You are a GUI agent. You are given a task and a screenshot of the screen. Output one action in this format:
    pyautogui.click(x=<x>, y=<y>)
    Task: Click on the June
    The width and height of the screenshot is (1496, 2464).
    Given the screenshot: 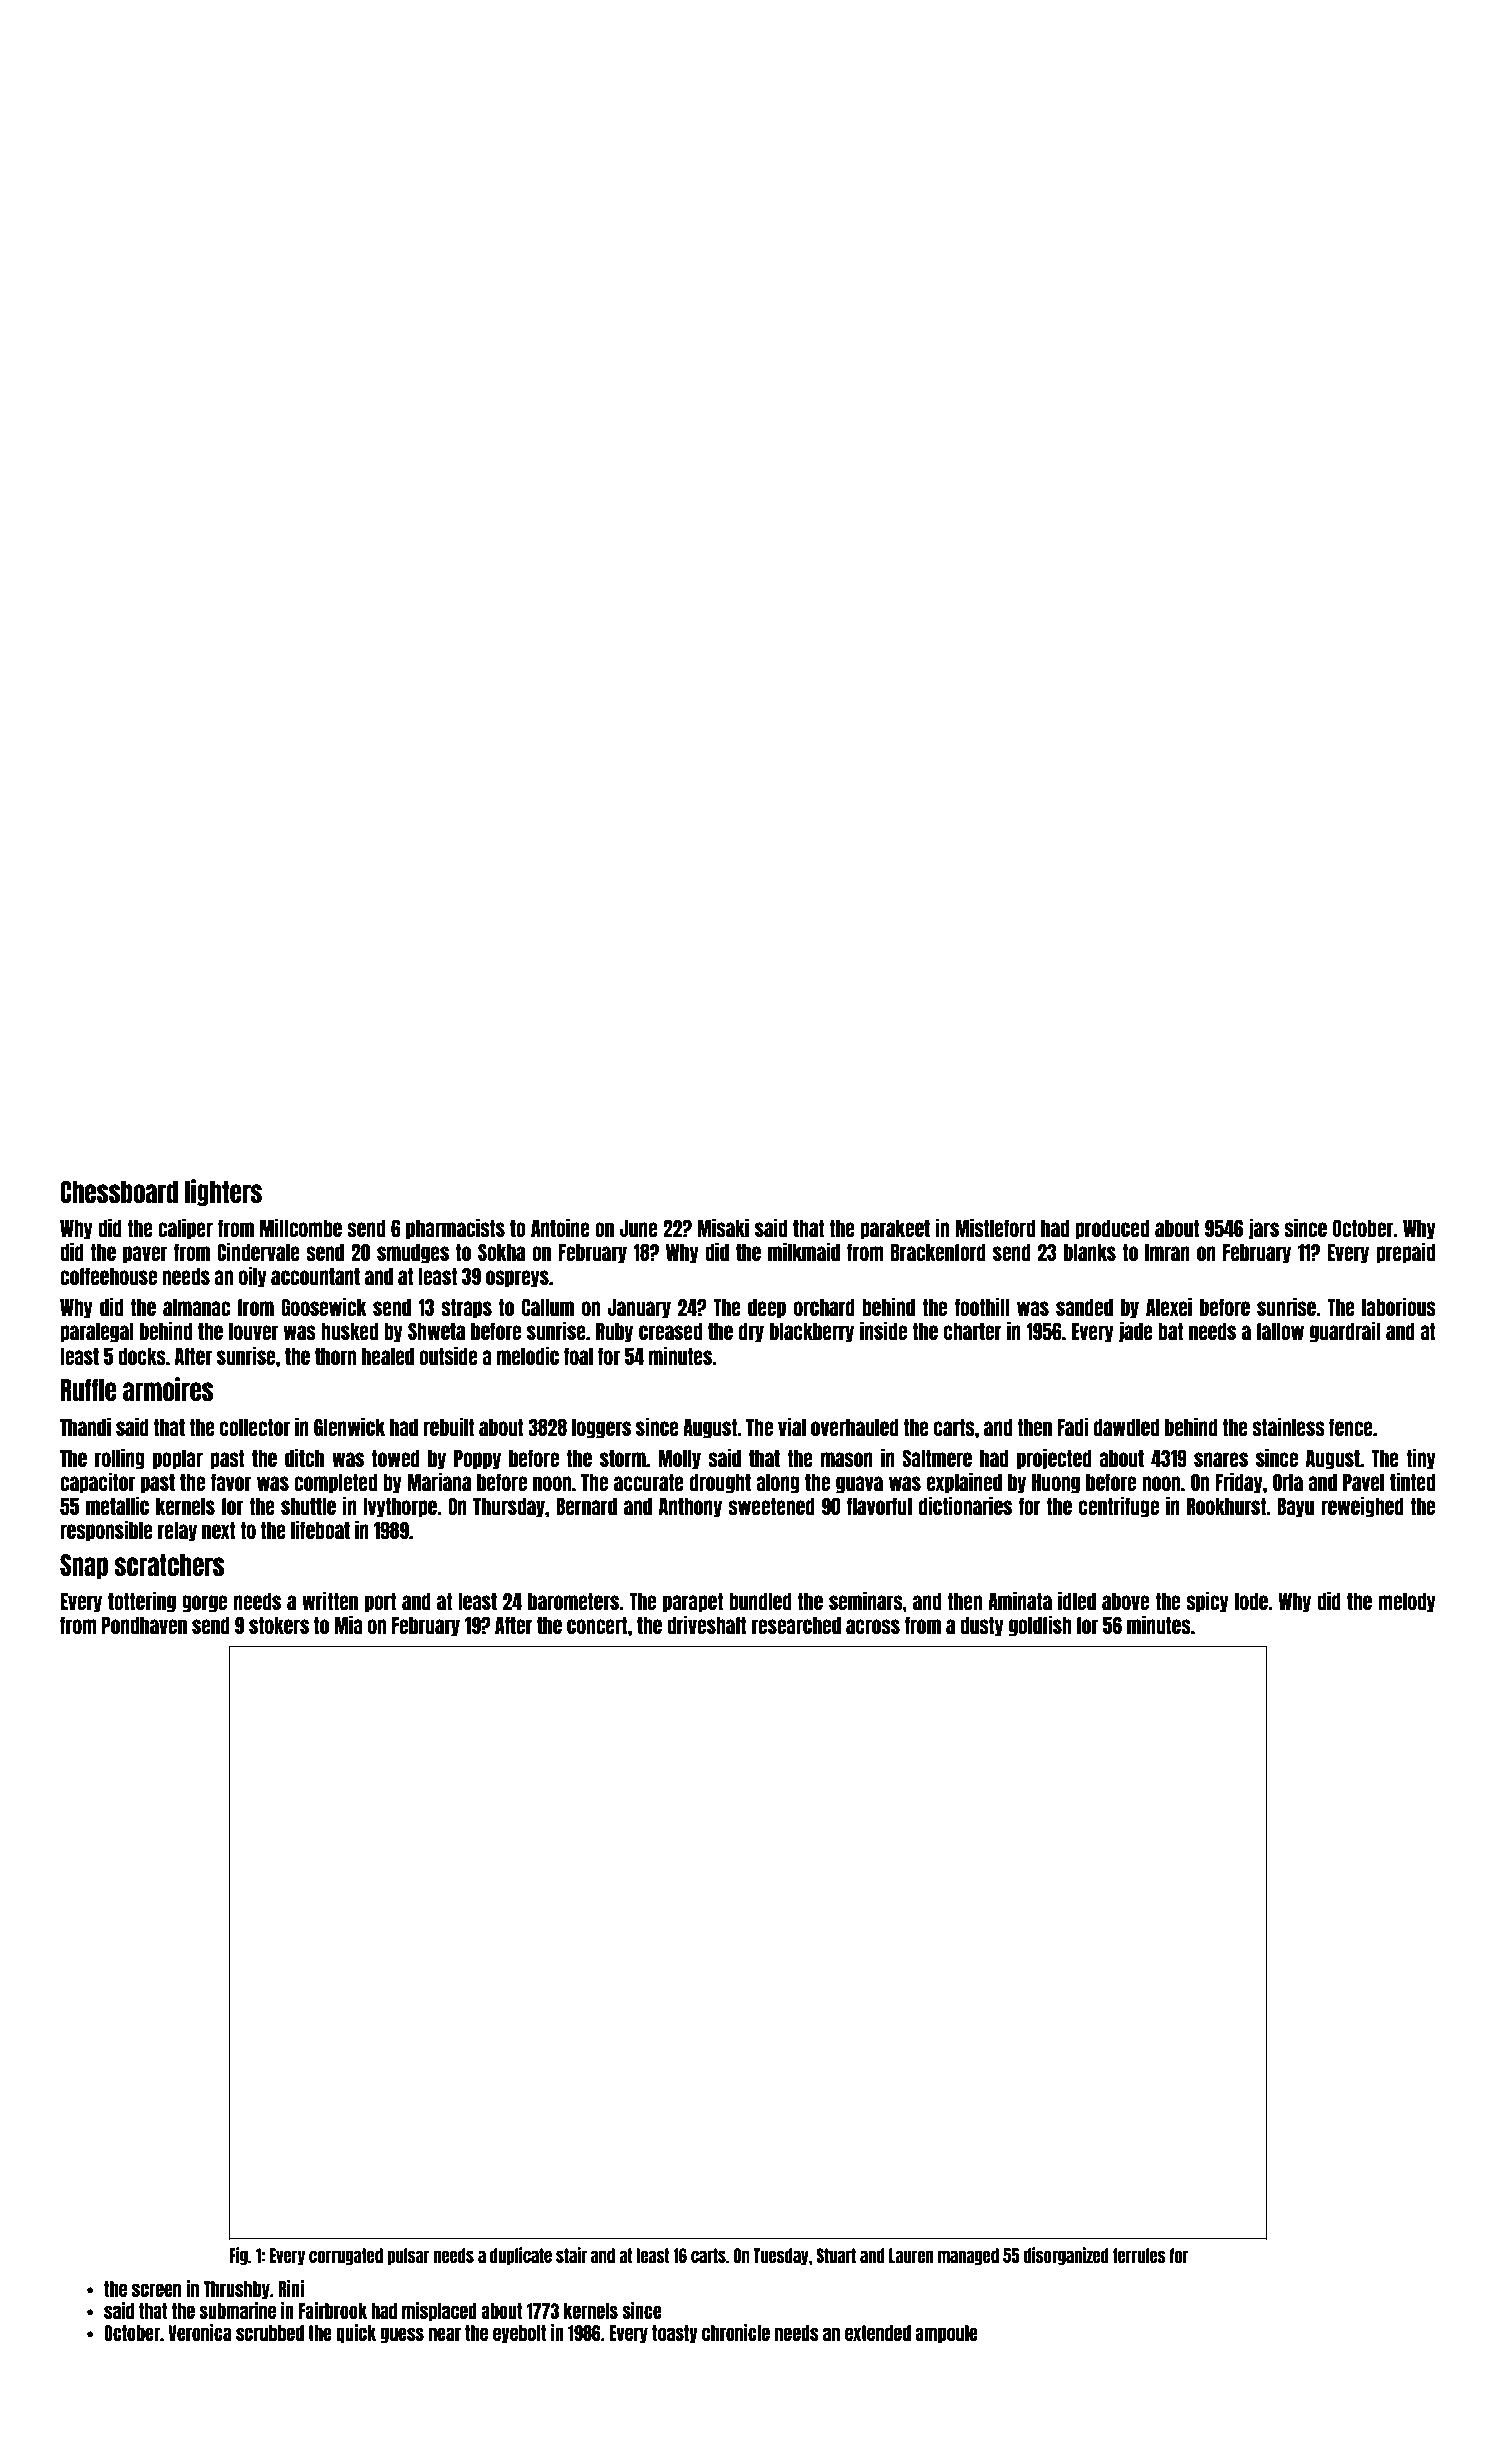 What is the action you would take?
    pyautogui.click(x=639, y=1228)
